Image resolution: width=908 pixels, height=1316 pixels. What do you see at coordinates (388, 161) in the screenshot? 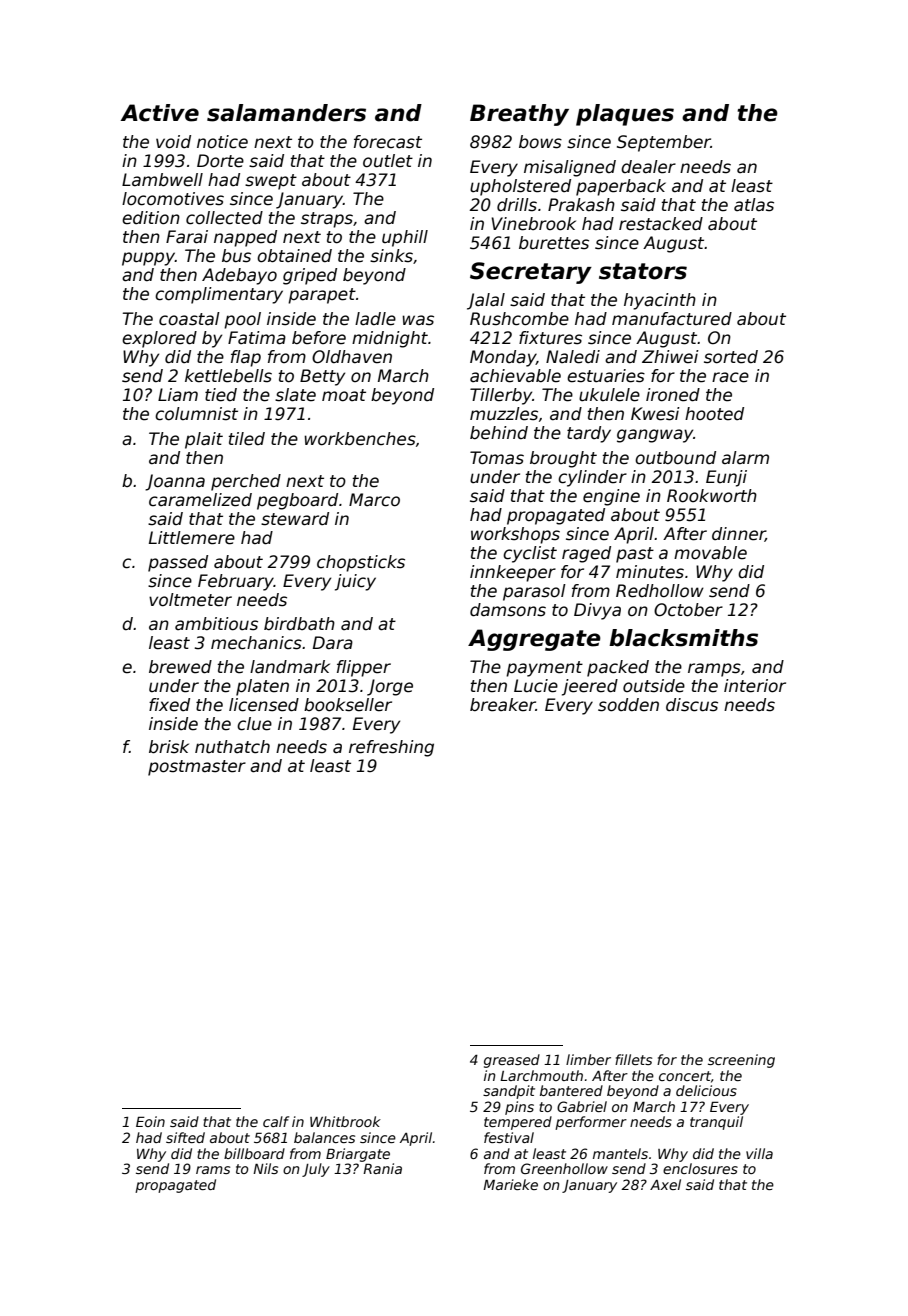
I see `outlet` at bounding box center [388, 161].
